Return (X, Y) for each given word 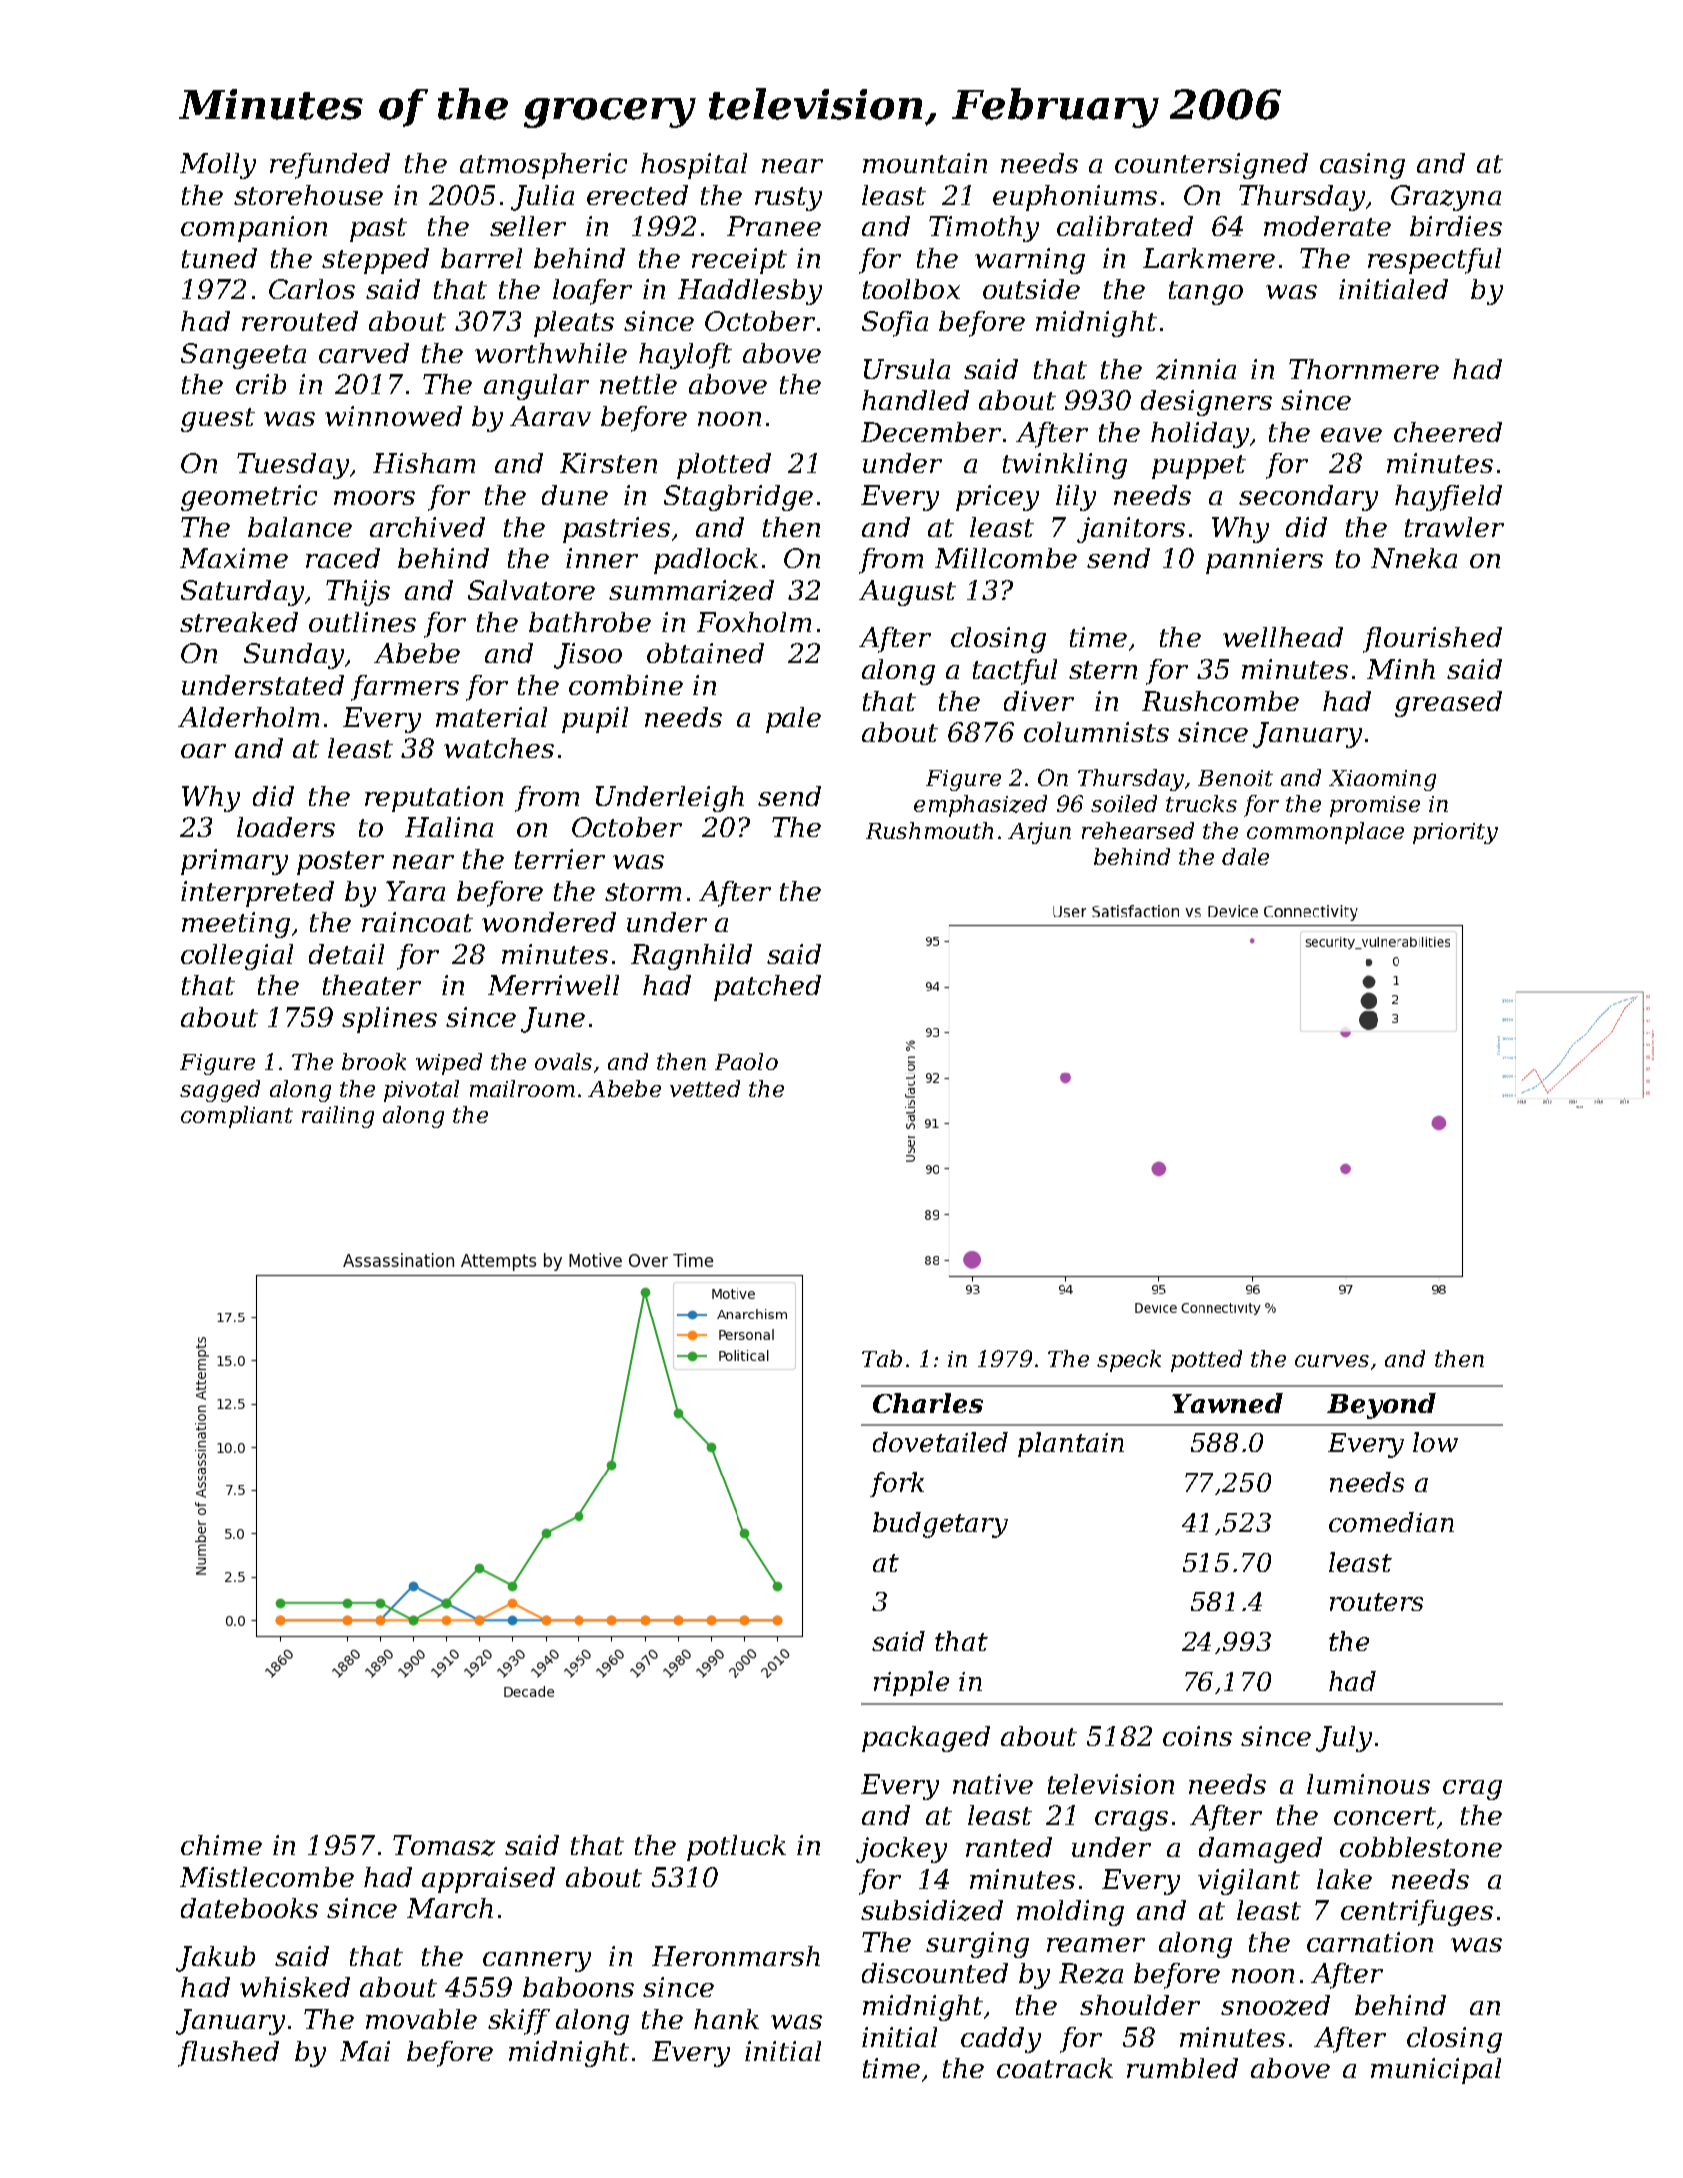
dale (1245, 856)
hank (726, 2019)
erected (637, 195)
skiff (519, 2022)
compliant (237, 1117)
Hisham (424, 463)
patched (767, 988)
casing (1362, 166)
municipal (1436, 2071)
